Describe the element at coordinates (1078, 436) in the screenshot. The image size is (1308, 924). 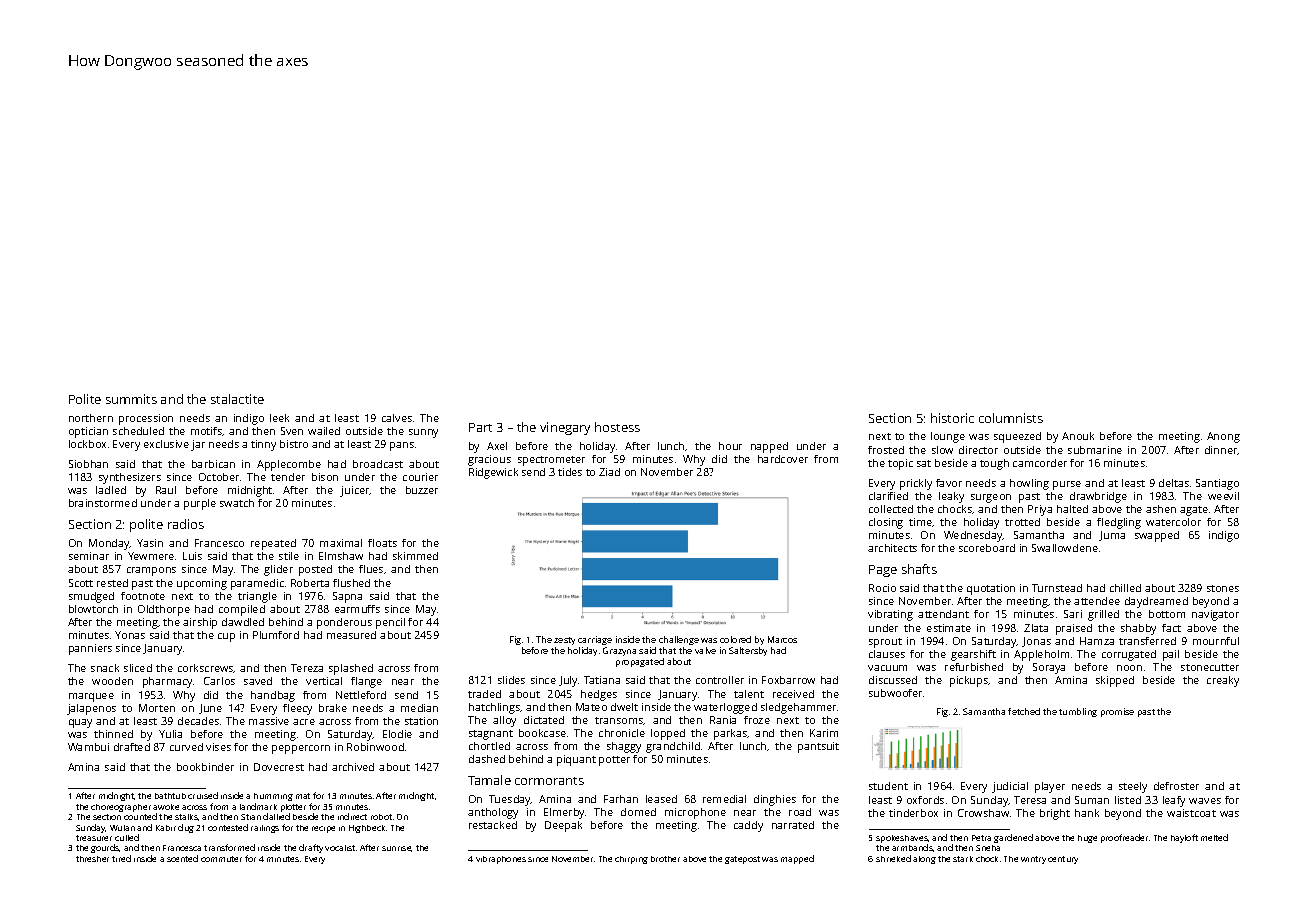
I see `Anouk` at that location.
